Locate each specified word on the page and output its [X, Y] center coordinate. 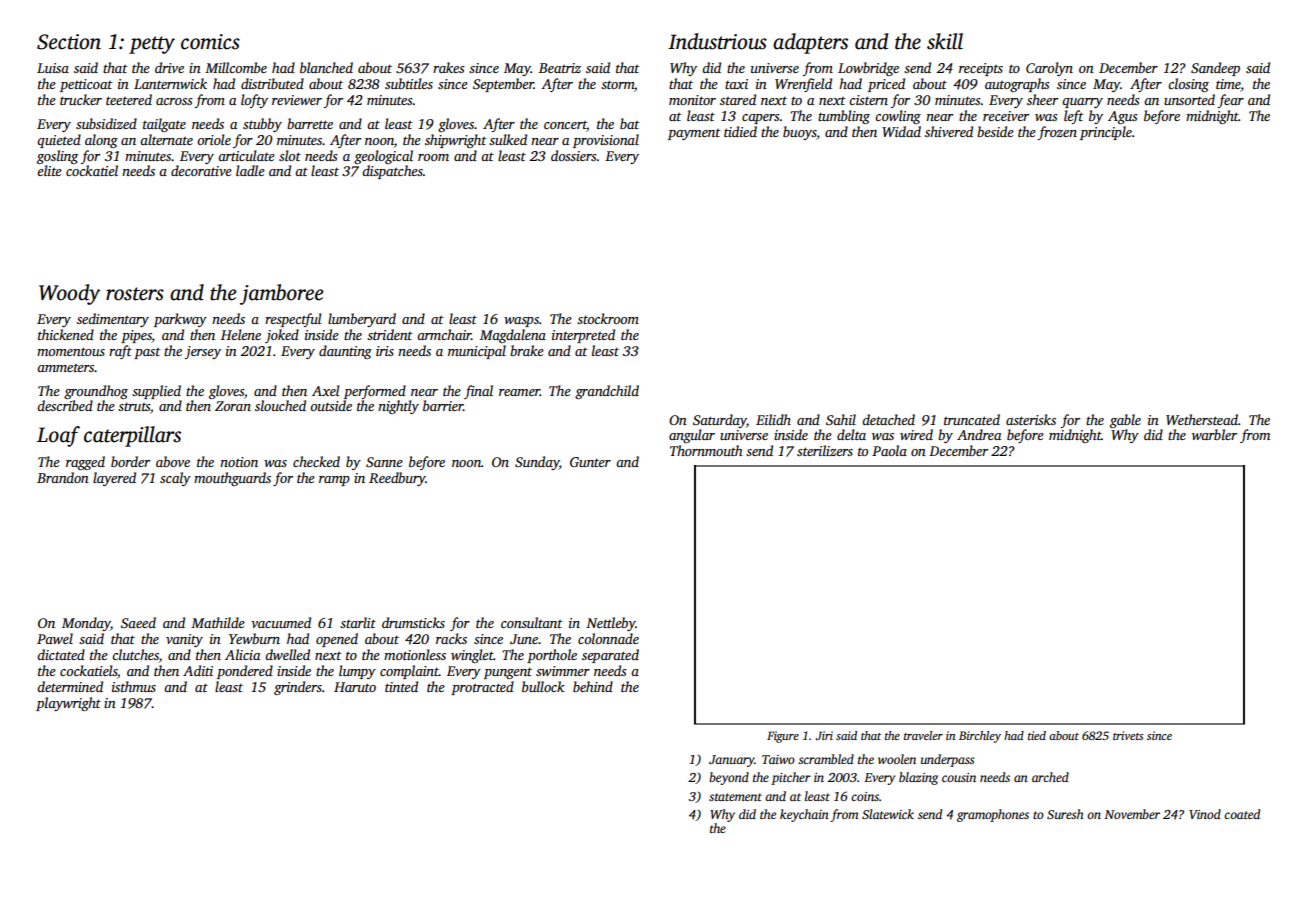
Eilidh [773, 419]
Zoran [233, 406]
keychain [804, 815]
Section [69, 42]
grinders [298, 688]
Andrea [979, 434]
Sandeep [1215, 69]
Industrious [717, 41]
